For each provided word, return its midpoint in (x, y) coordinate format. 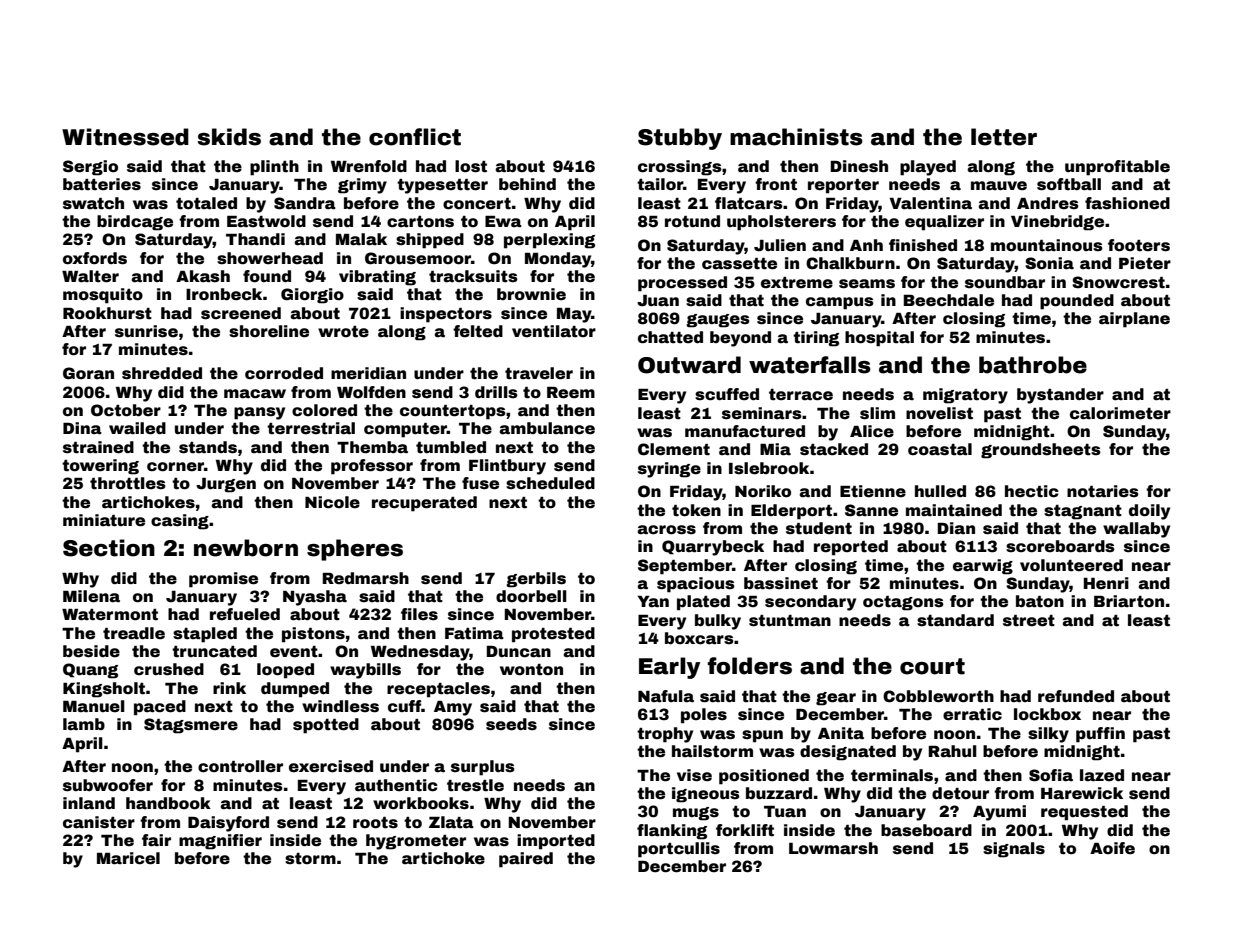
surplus (483, 768)
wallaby (1136, 530)
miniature (104, 520)
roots (375, 823)
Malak (361, 239)
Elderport (791, 512)
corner (175, 467)
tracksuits (473, 276)
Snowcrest (1118, 282)
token (696, 510)
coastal (940, 449)
